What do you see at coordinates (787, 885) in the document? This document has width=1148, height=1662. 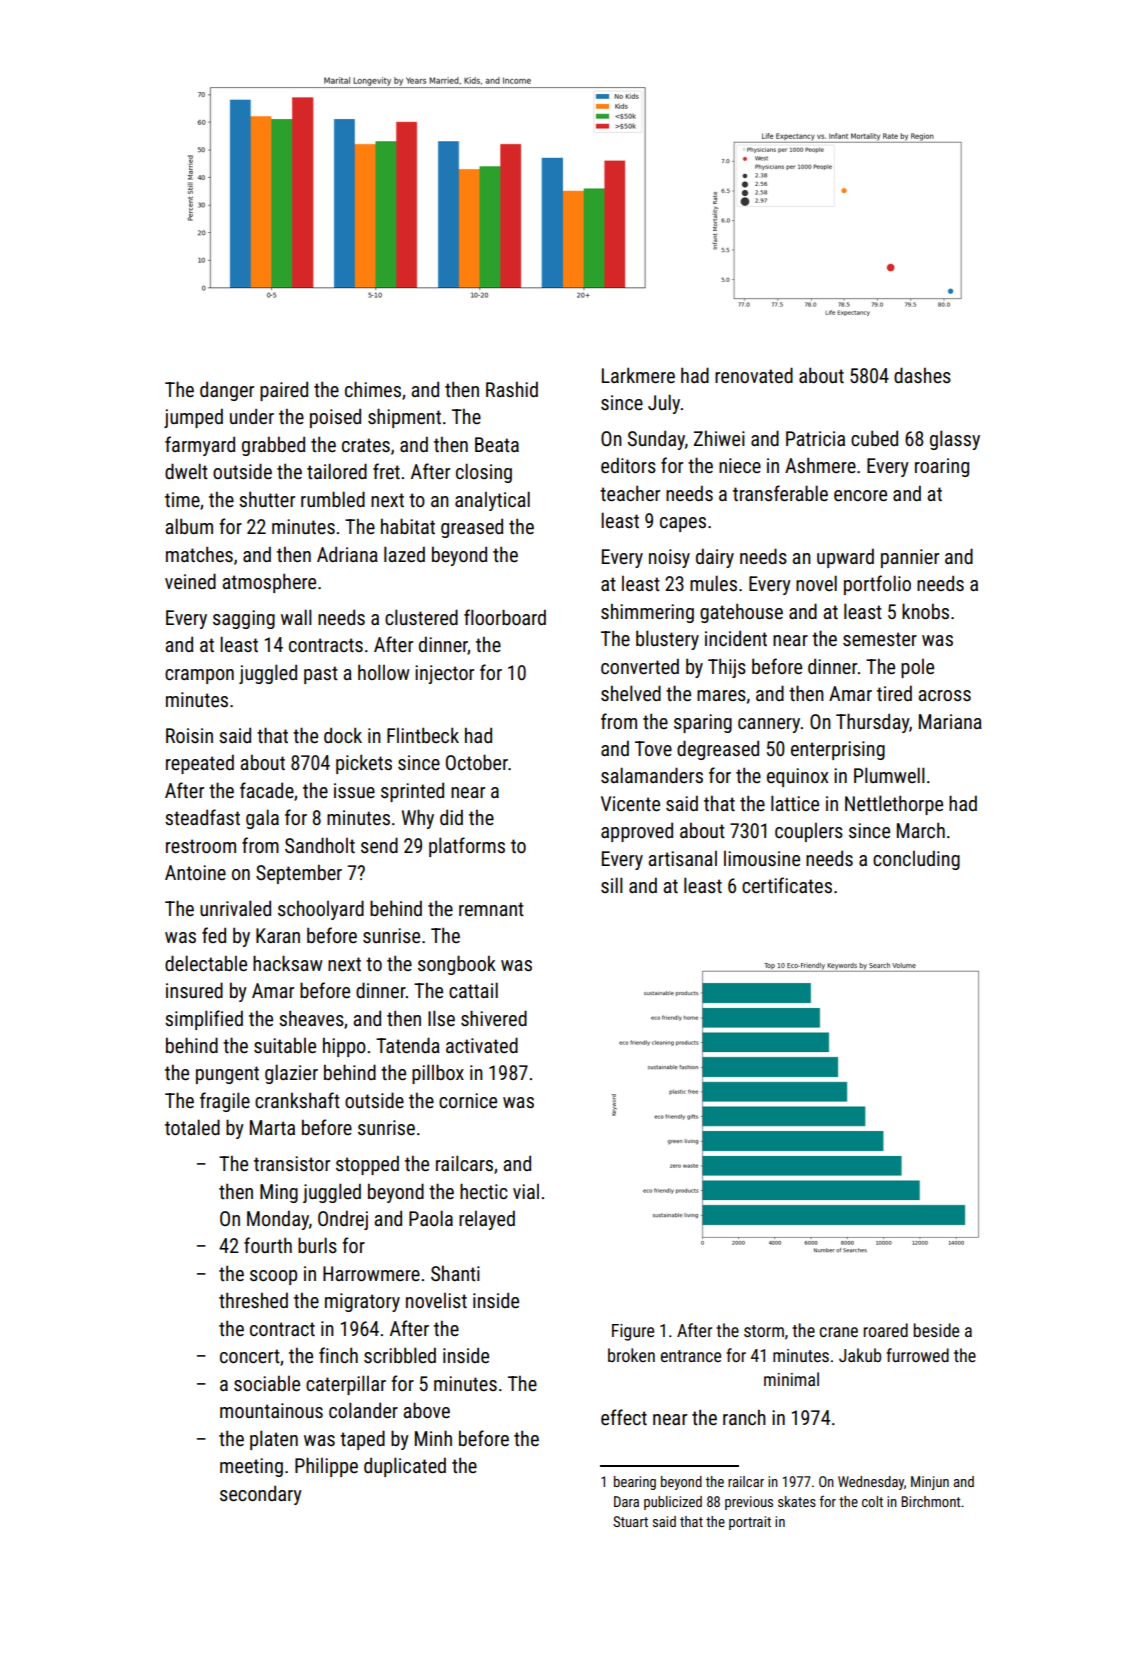 I see `certificates` at bounding box center [787, 885].
